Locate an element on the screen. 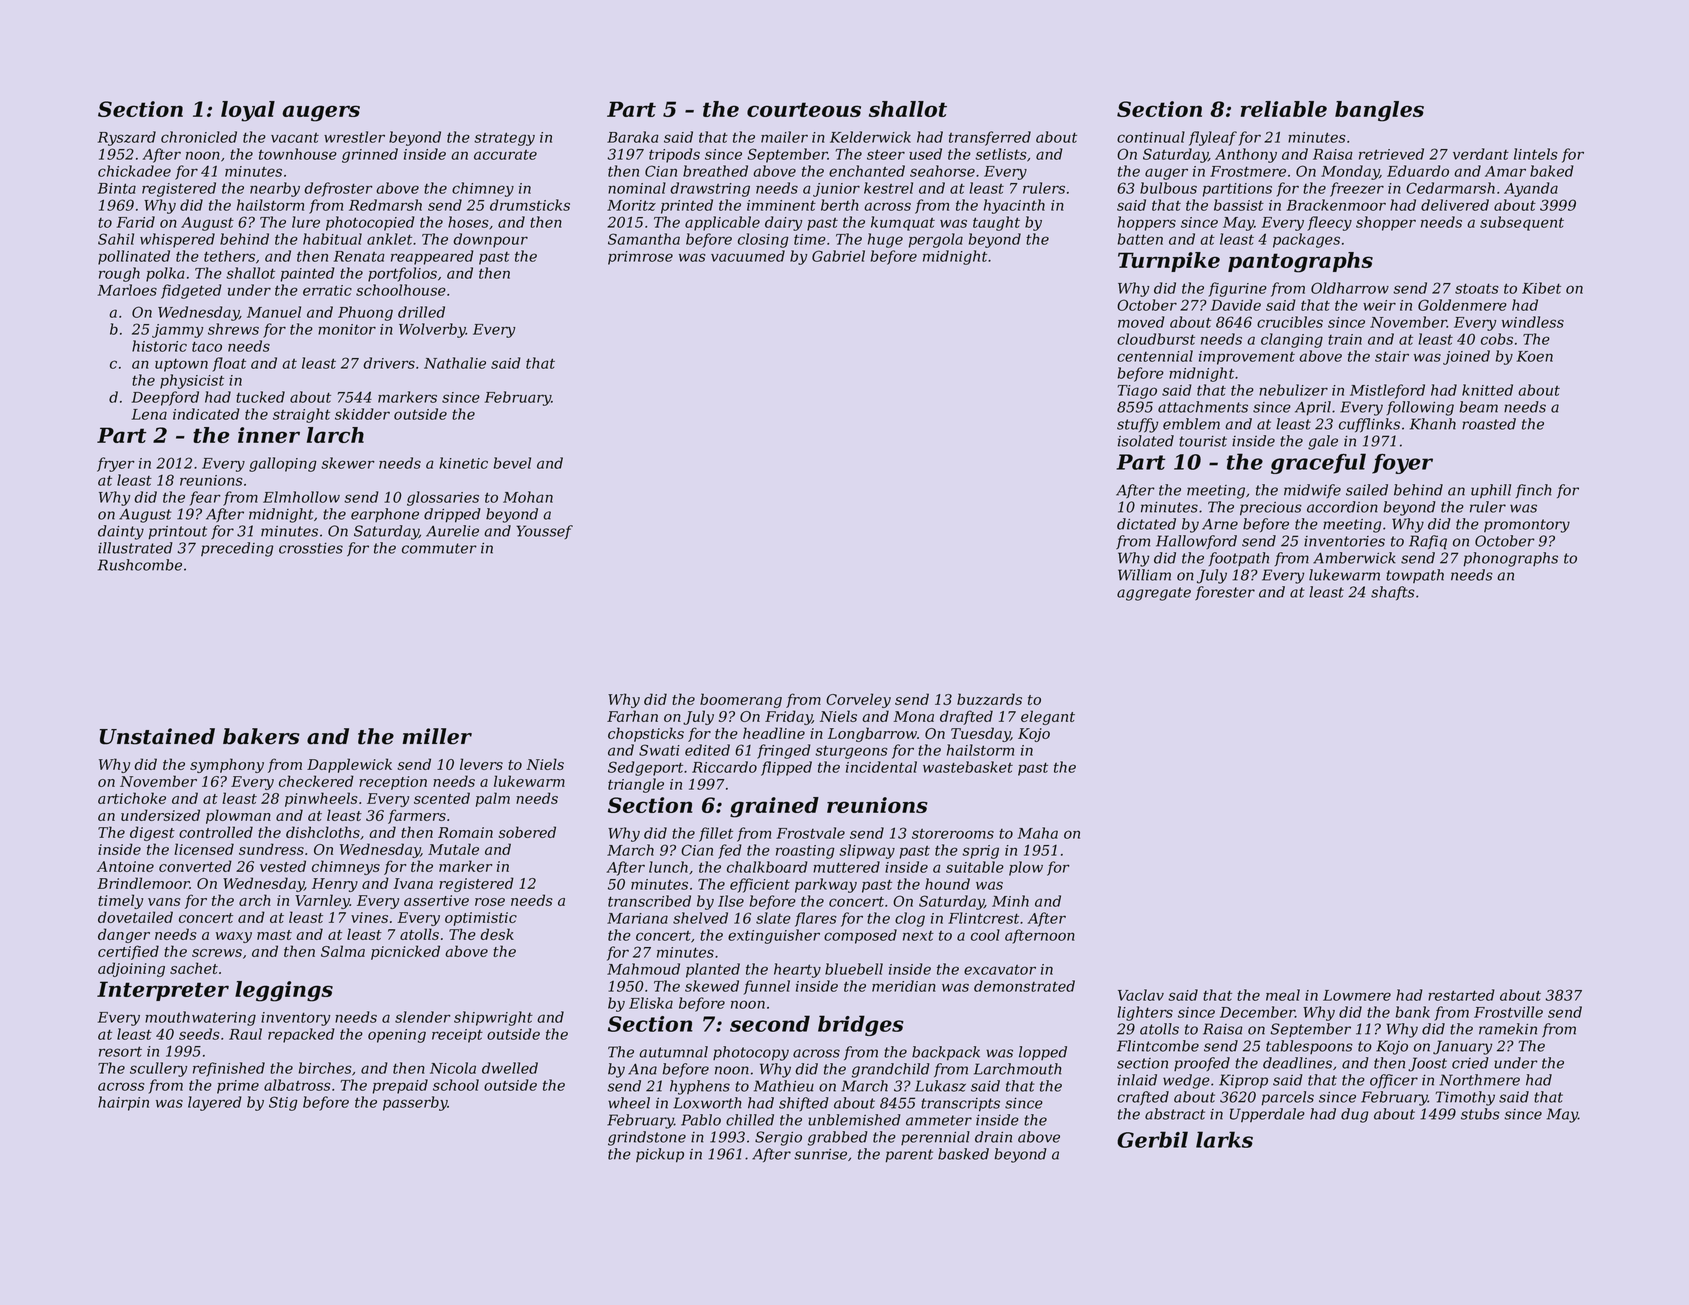 The width and height of the screenshot is (1689, 1305). Gabriel is located at coordinates (838, 256).
